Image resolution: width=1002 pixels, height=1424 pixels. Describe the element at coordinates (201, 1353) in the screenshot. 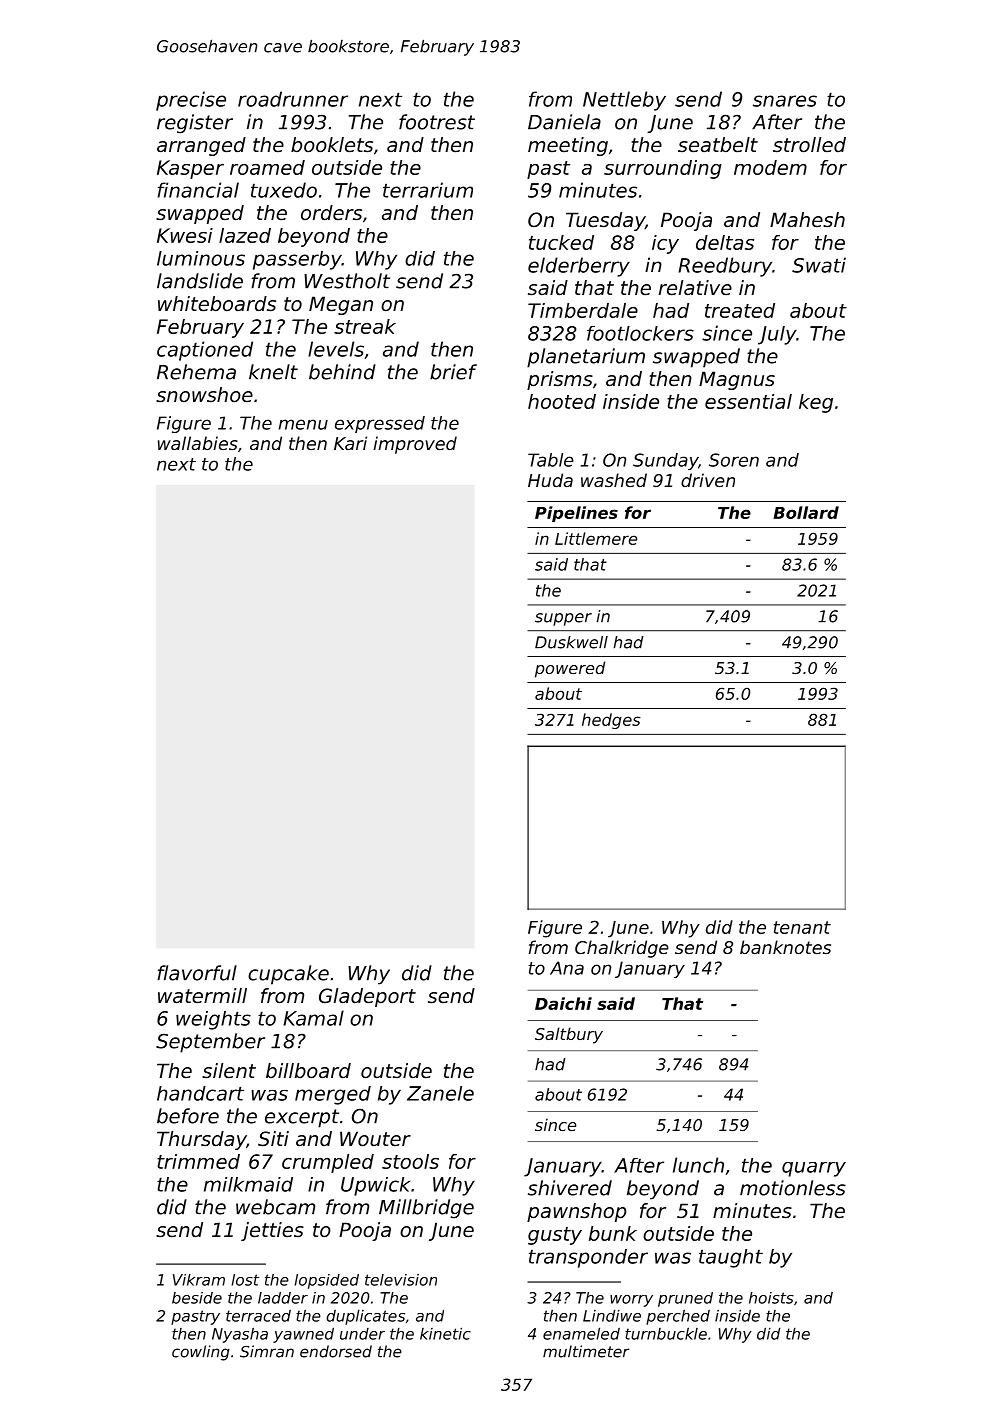

I see `cowling` at that location.
